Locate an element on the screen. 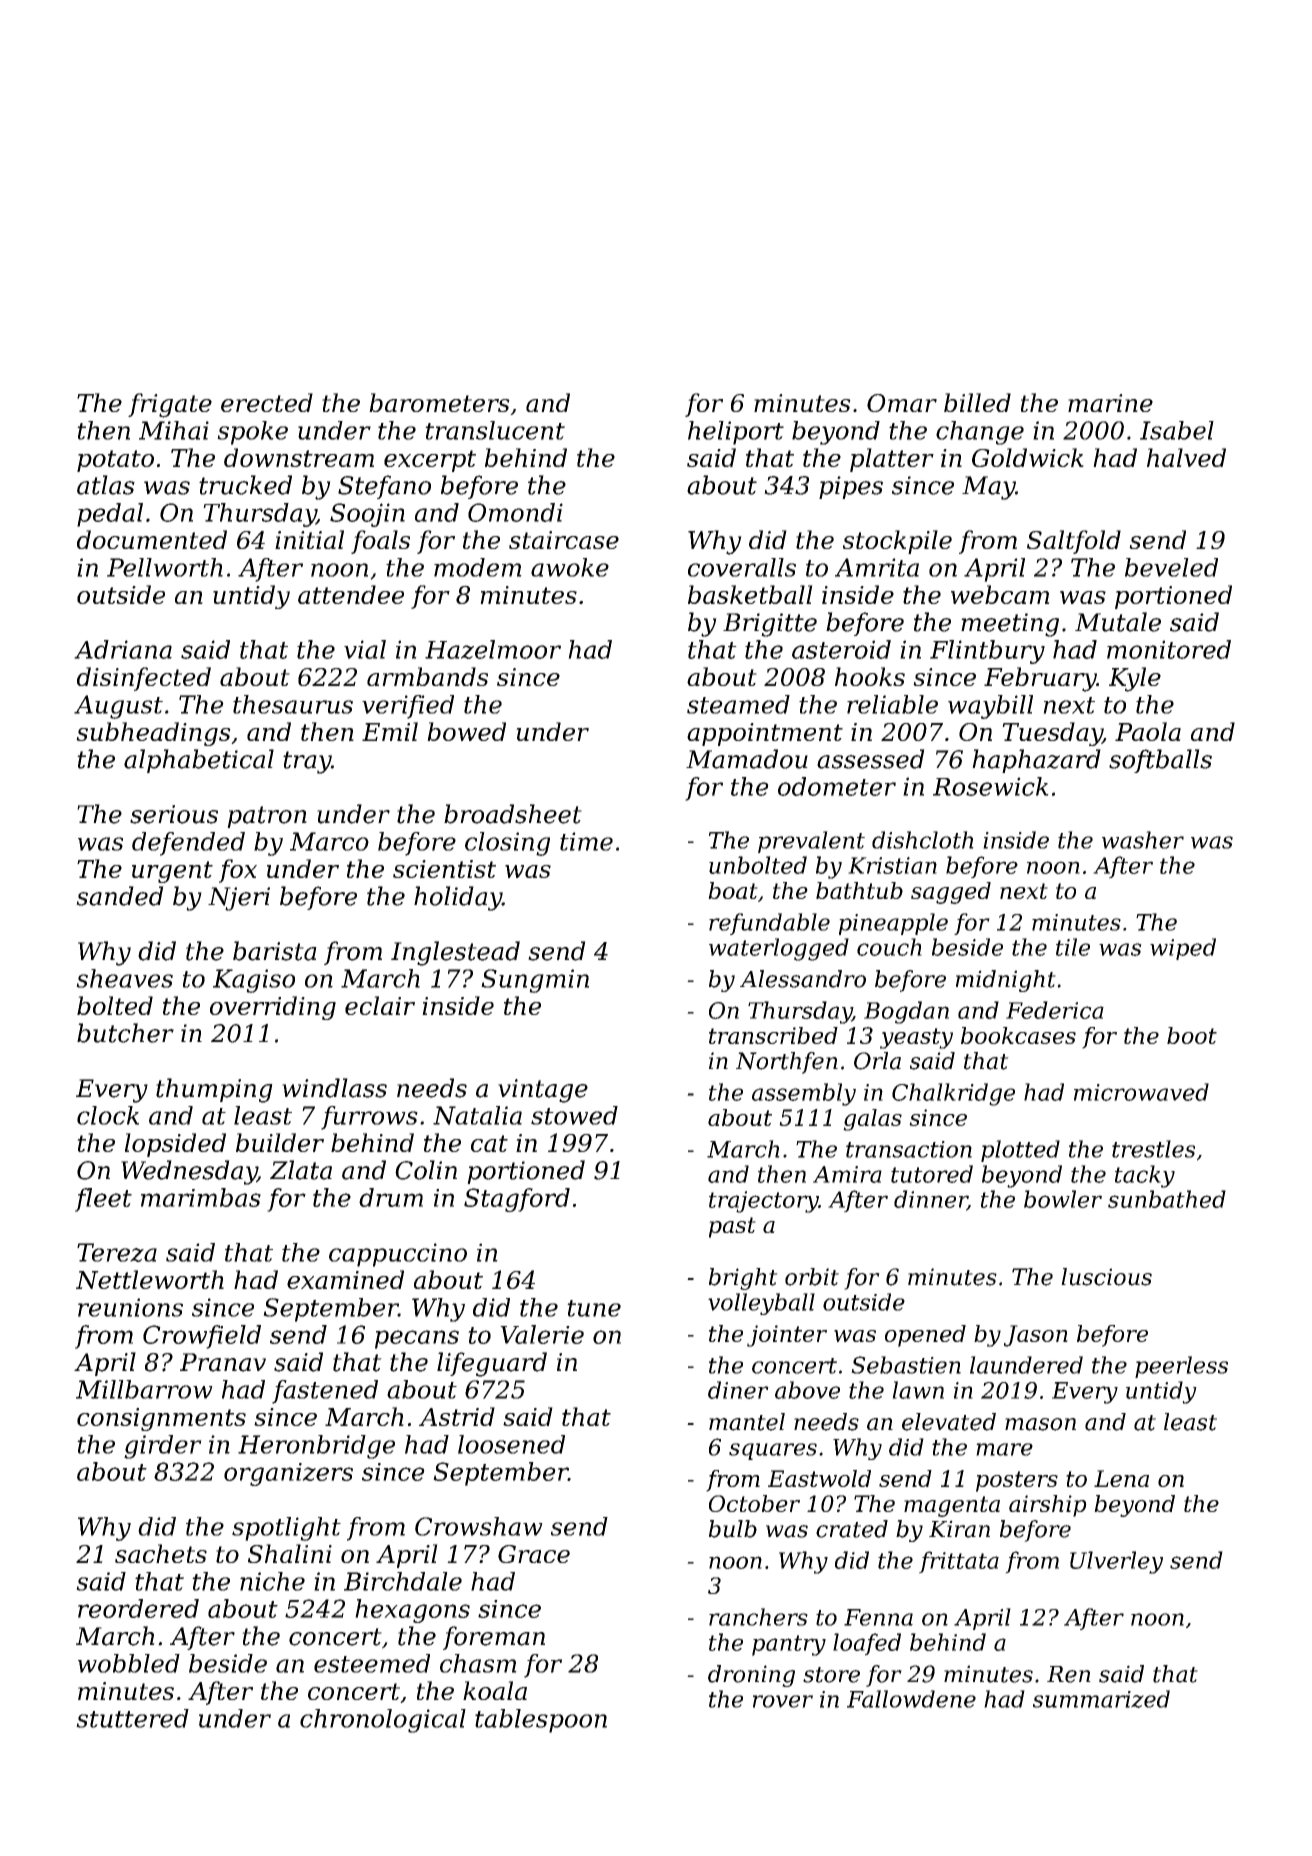 The image size is (1312, 1856). asteroid is located at coordinates (841, 649).
